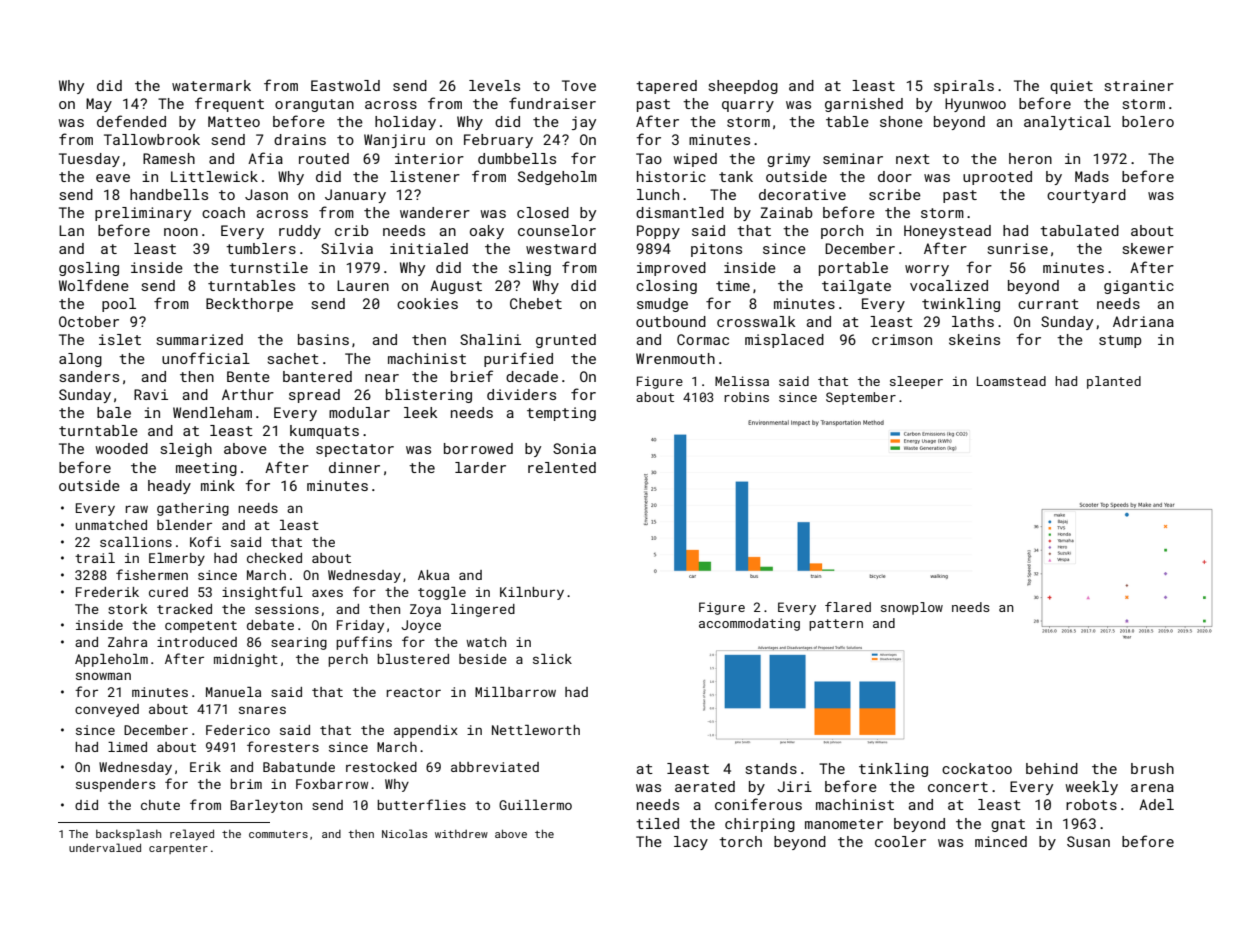 This image has width=1233, height=952. Describe the element at coordinates (246, 784) in the image. I see `brim` at that location.
